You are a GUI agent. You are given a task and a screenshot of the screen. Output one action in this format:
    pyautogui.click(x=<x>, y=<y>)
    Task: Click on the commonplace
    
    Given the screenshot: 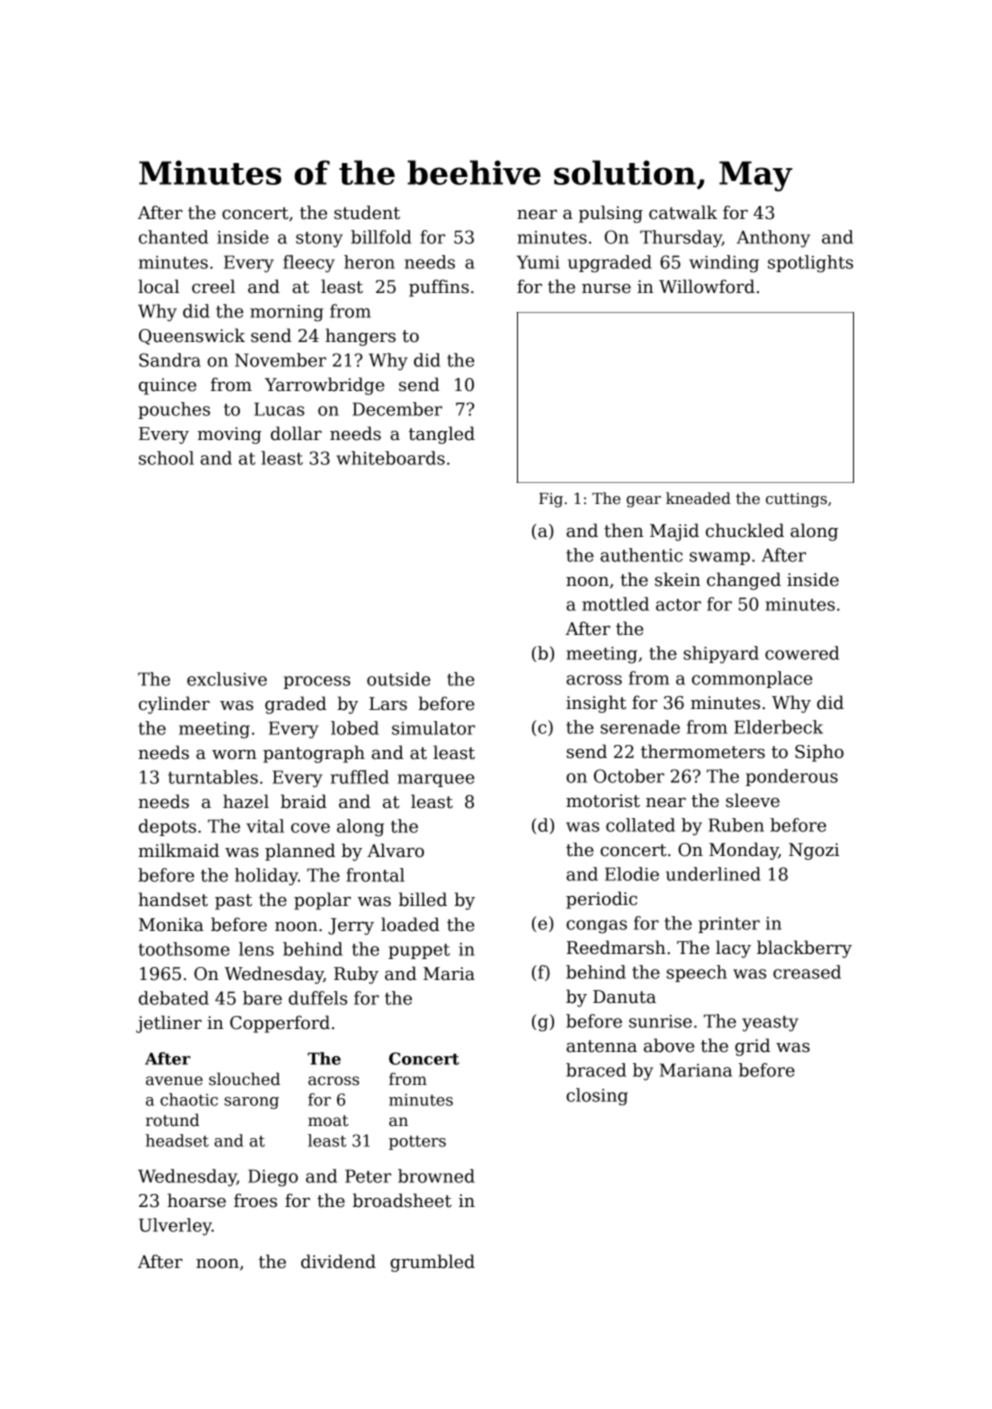 What is the action you would take?
    pyautogui.click(x=752, y=679)
